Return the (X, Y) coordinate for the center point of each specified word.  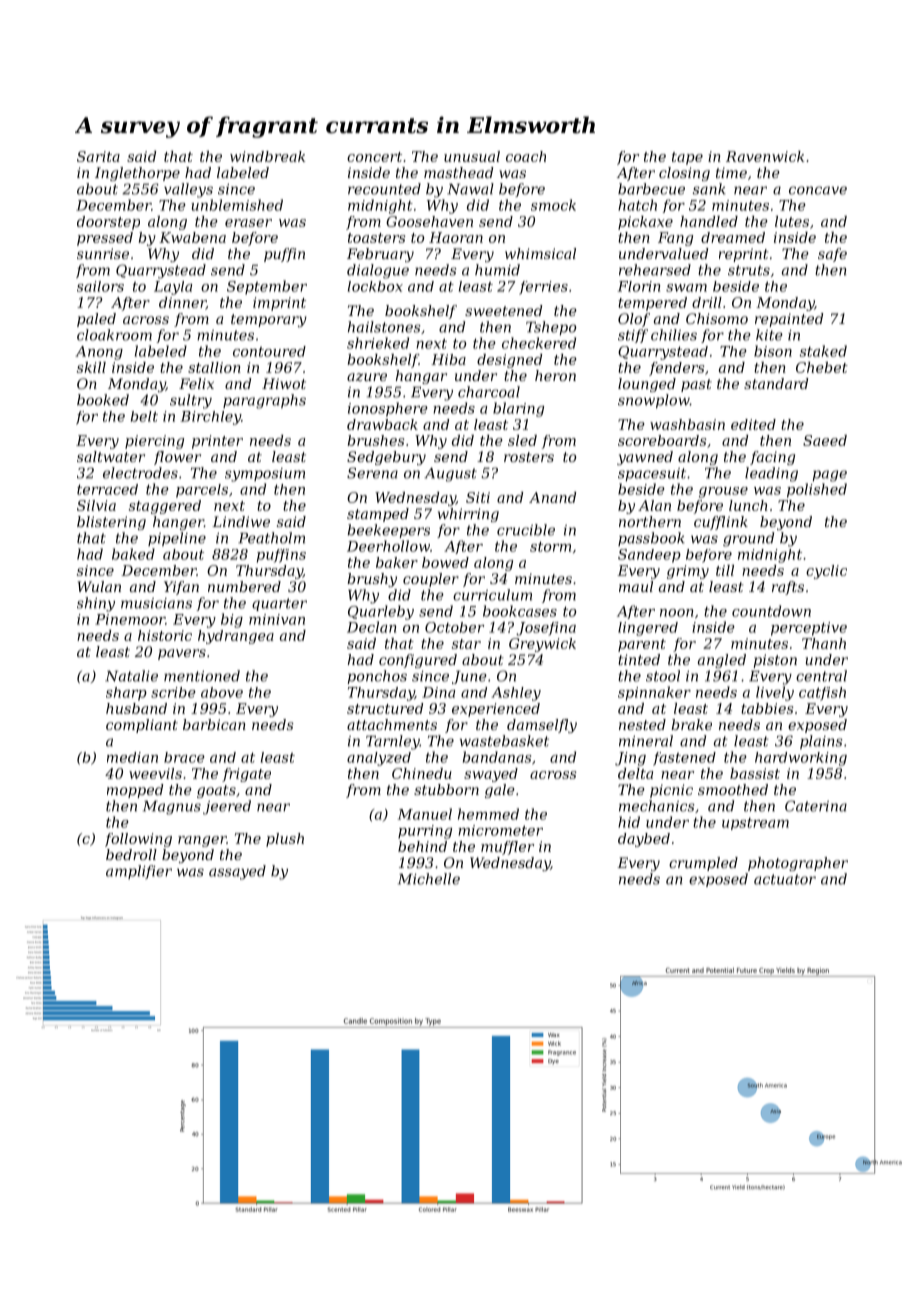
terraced (107, 489)
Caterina (816, 806)
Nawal (470, 189)
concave (818, 190)
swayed (491, 775)
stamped (378, 515)
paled (96, 320)
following (138, 840)
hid (629, 822)
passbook (651, 539)
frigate (246, 775)
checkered (539, 343)
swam (686, 288)
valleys (188, 190)
